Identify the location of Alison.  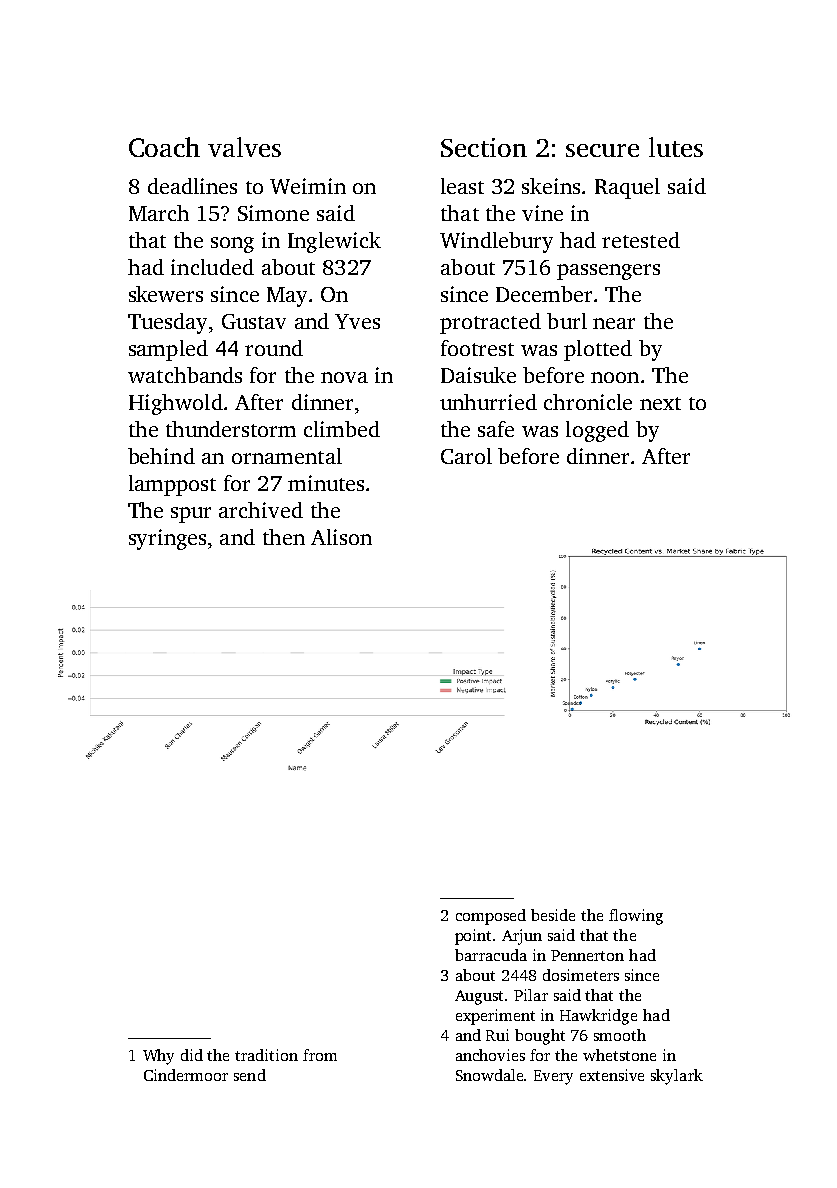
(341, 537).
